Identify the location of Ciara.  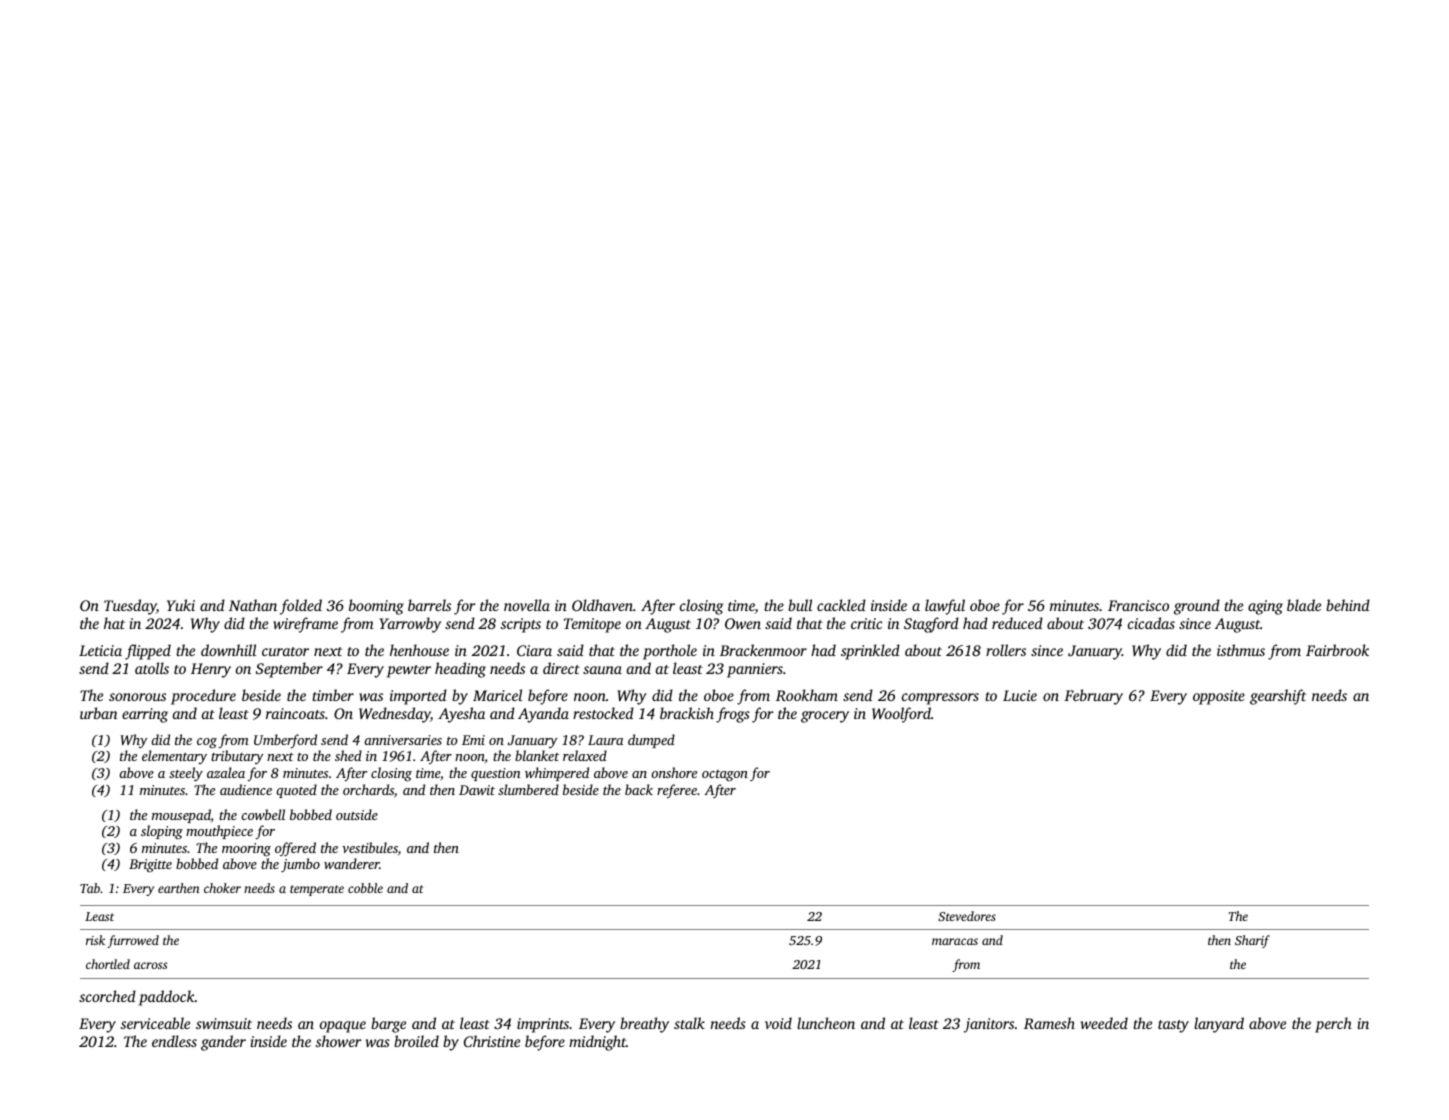
(534, 650).
